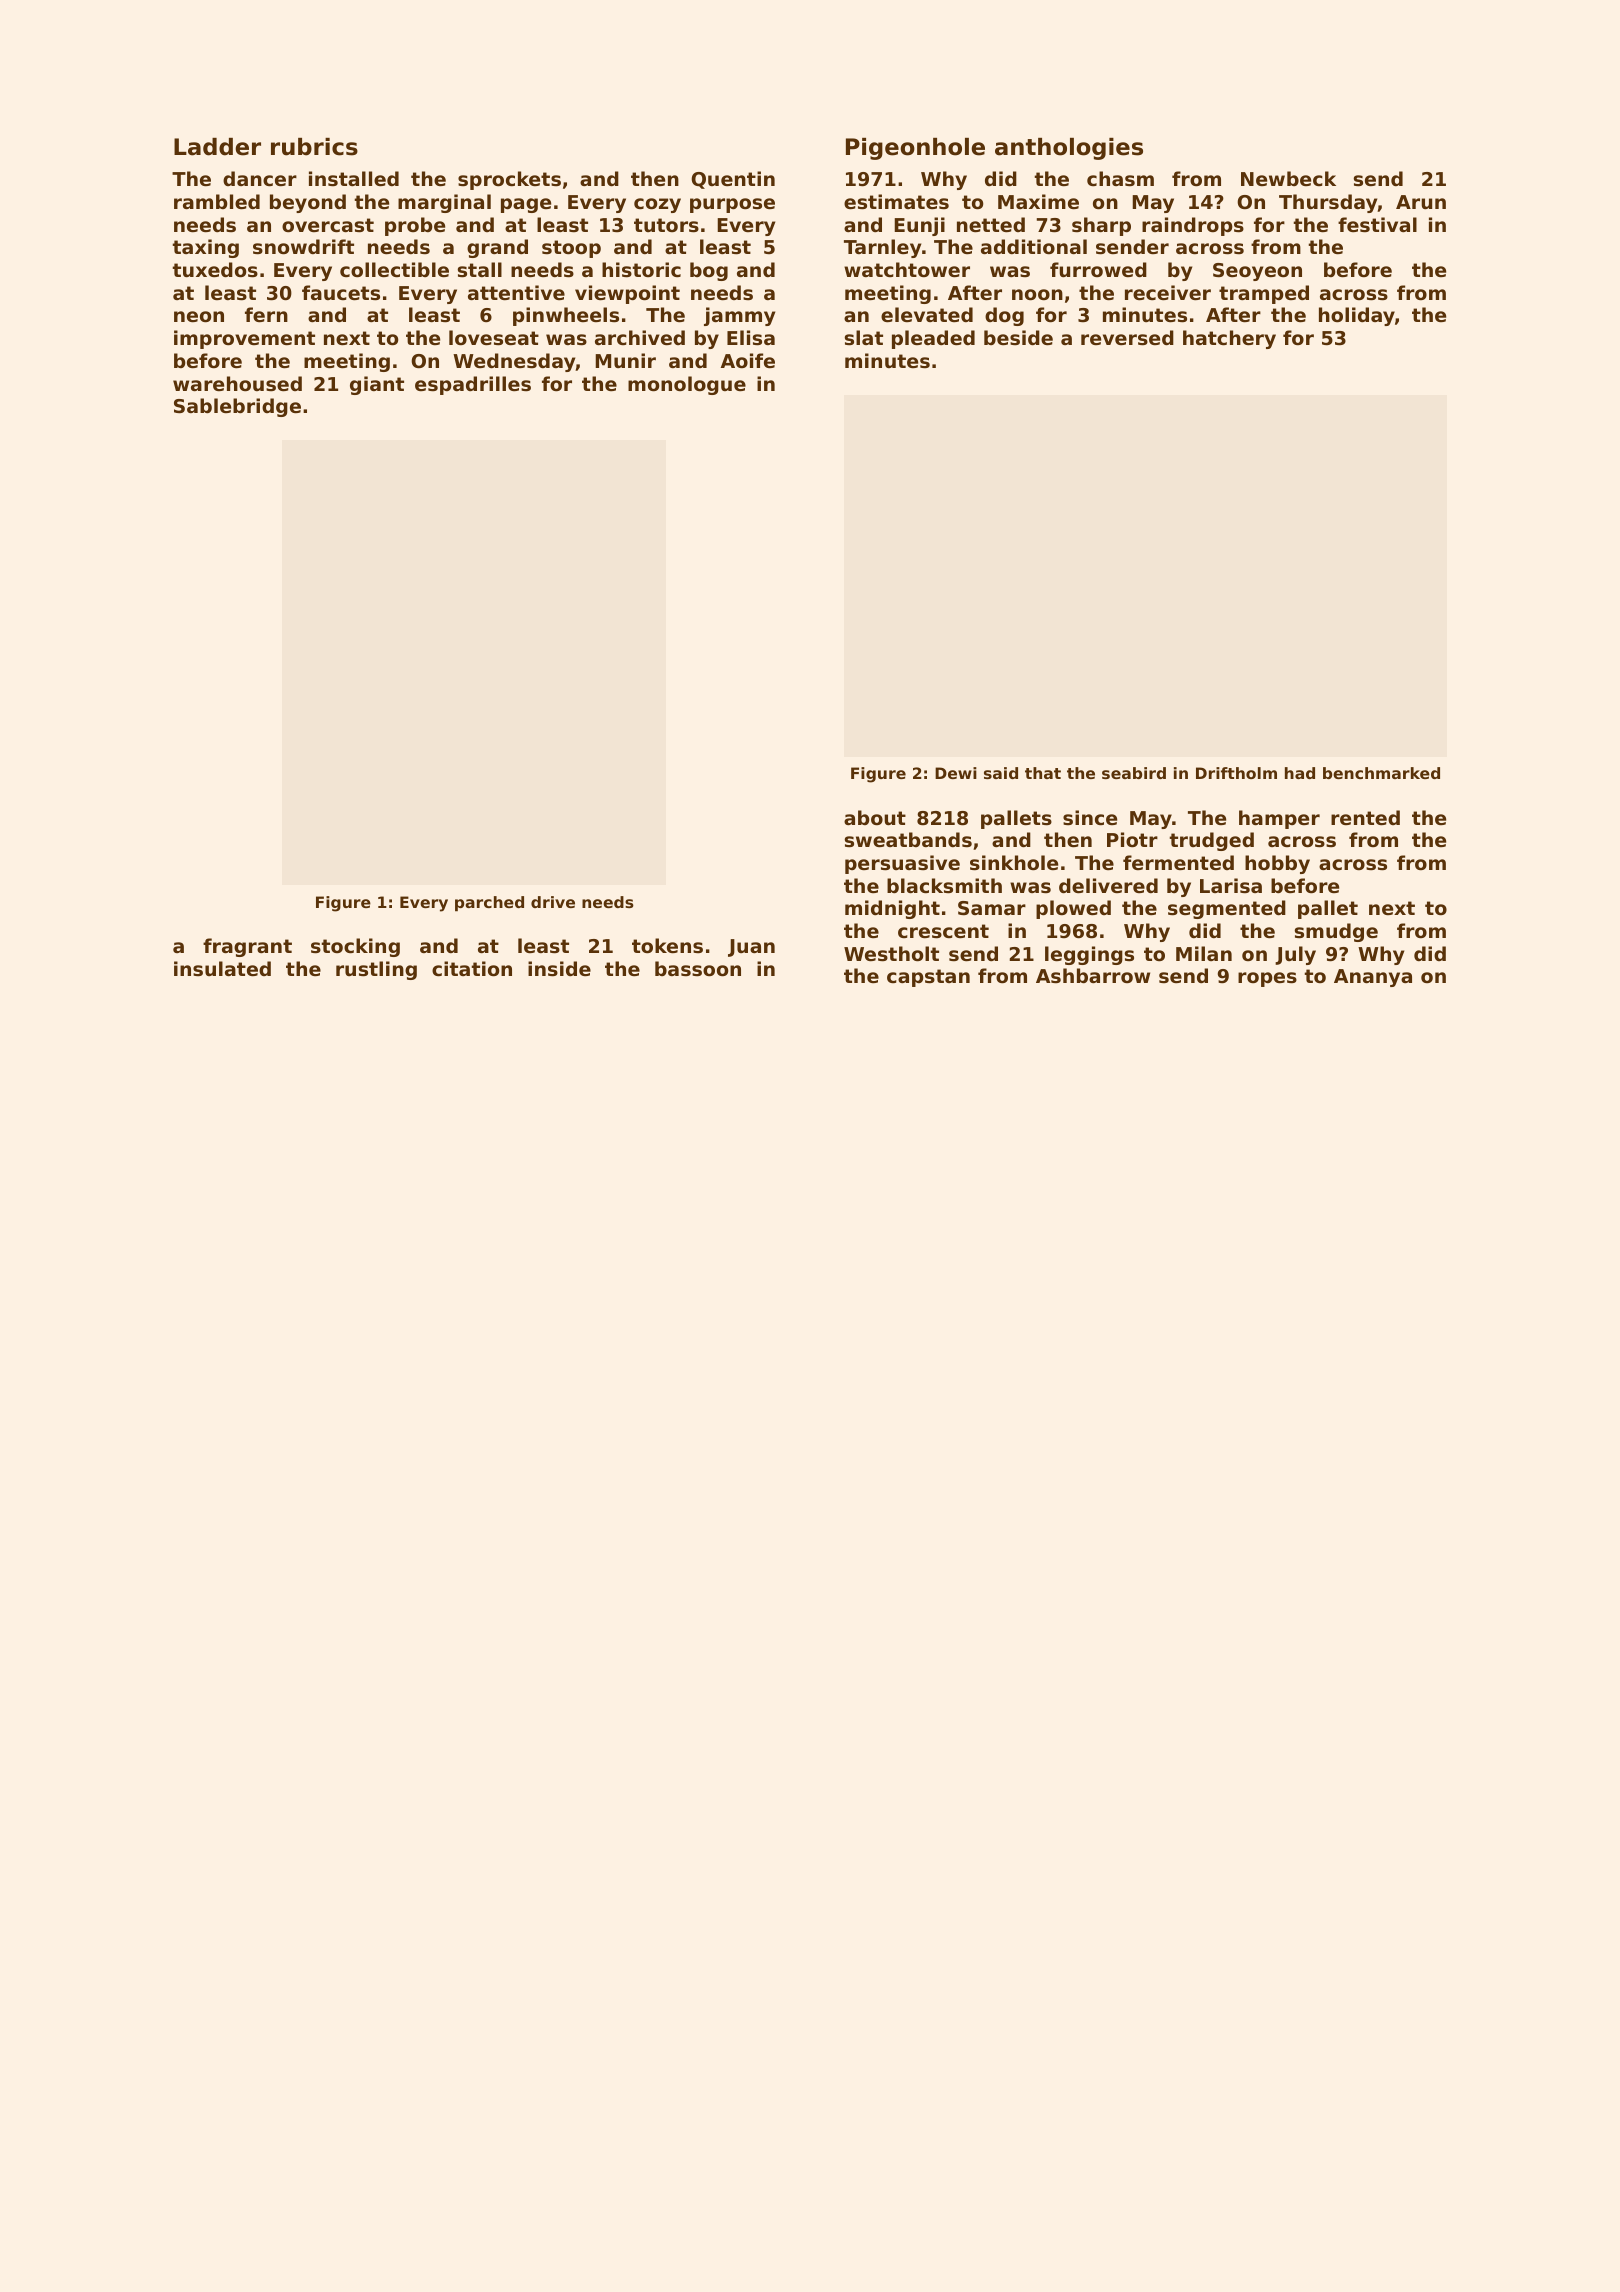  What do you see at coordinates (1279, 819) in the screenshot?
I see `hamper` at bounding box center [1279, 819].
